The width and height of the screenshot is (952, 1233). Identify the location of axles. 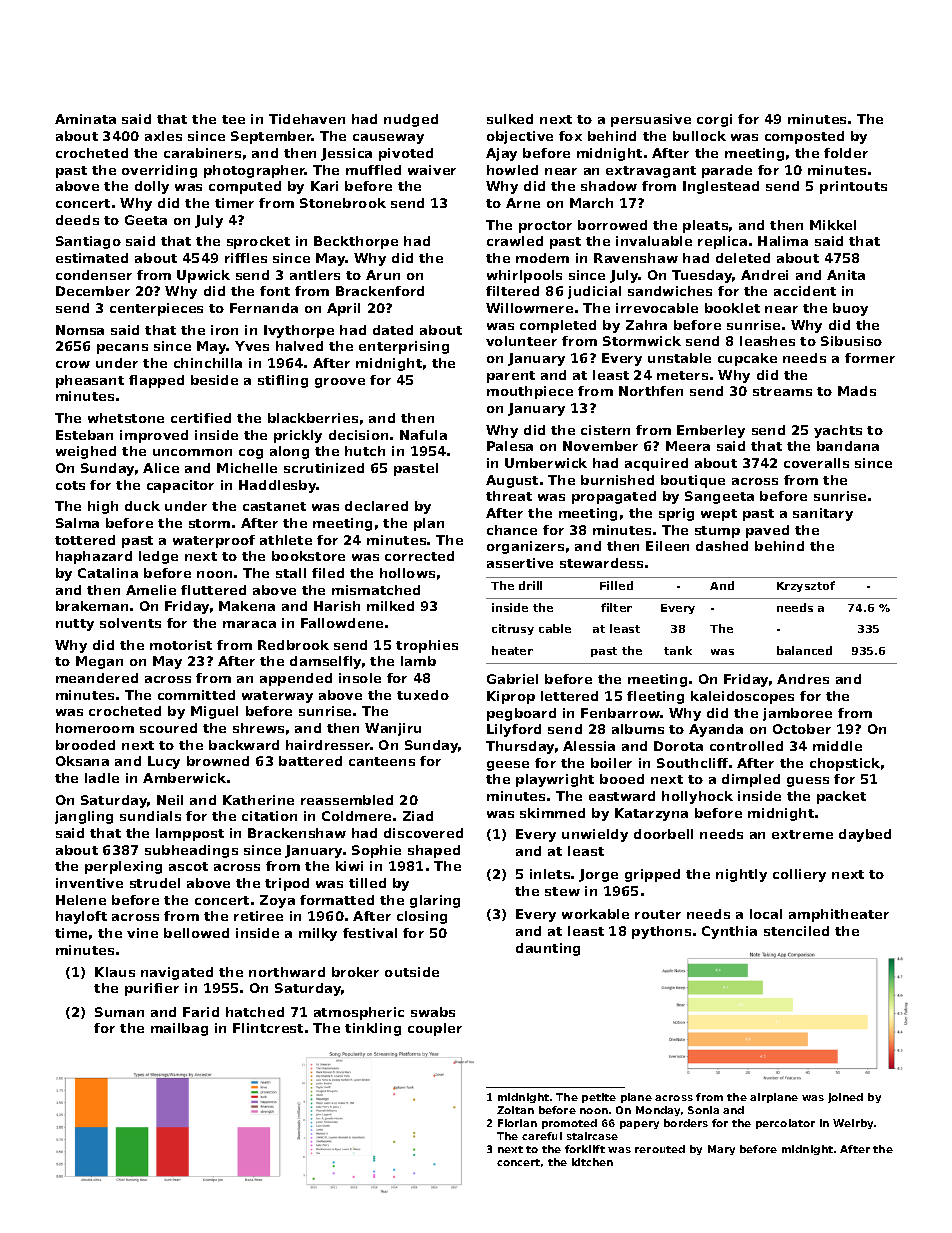
(163, 136).
